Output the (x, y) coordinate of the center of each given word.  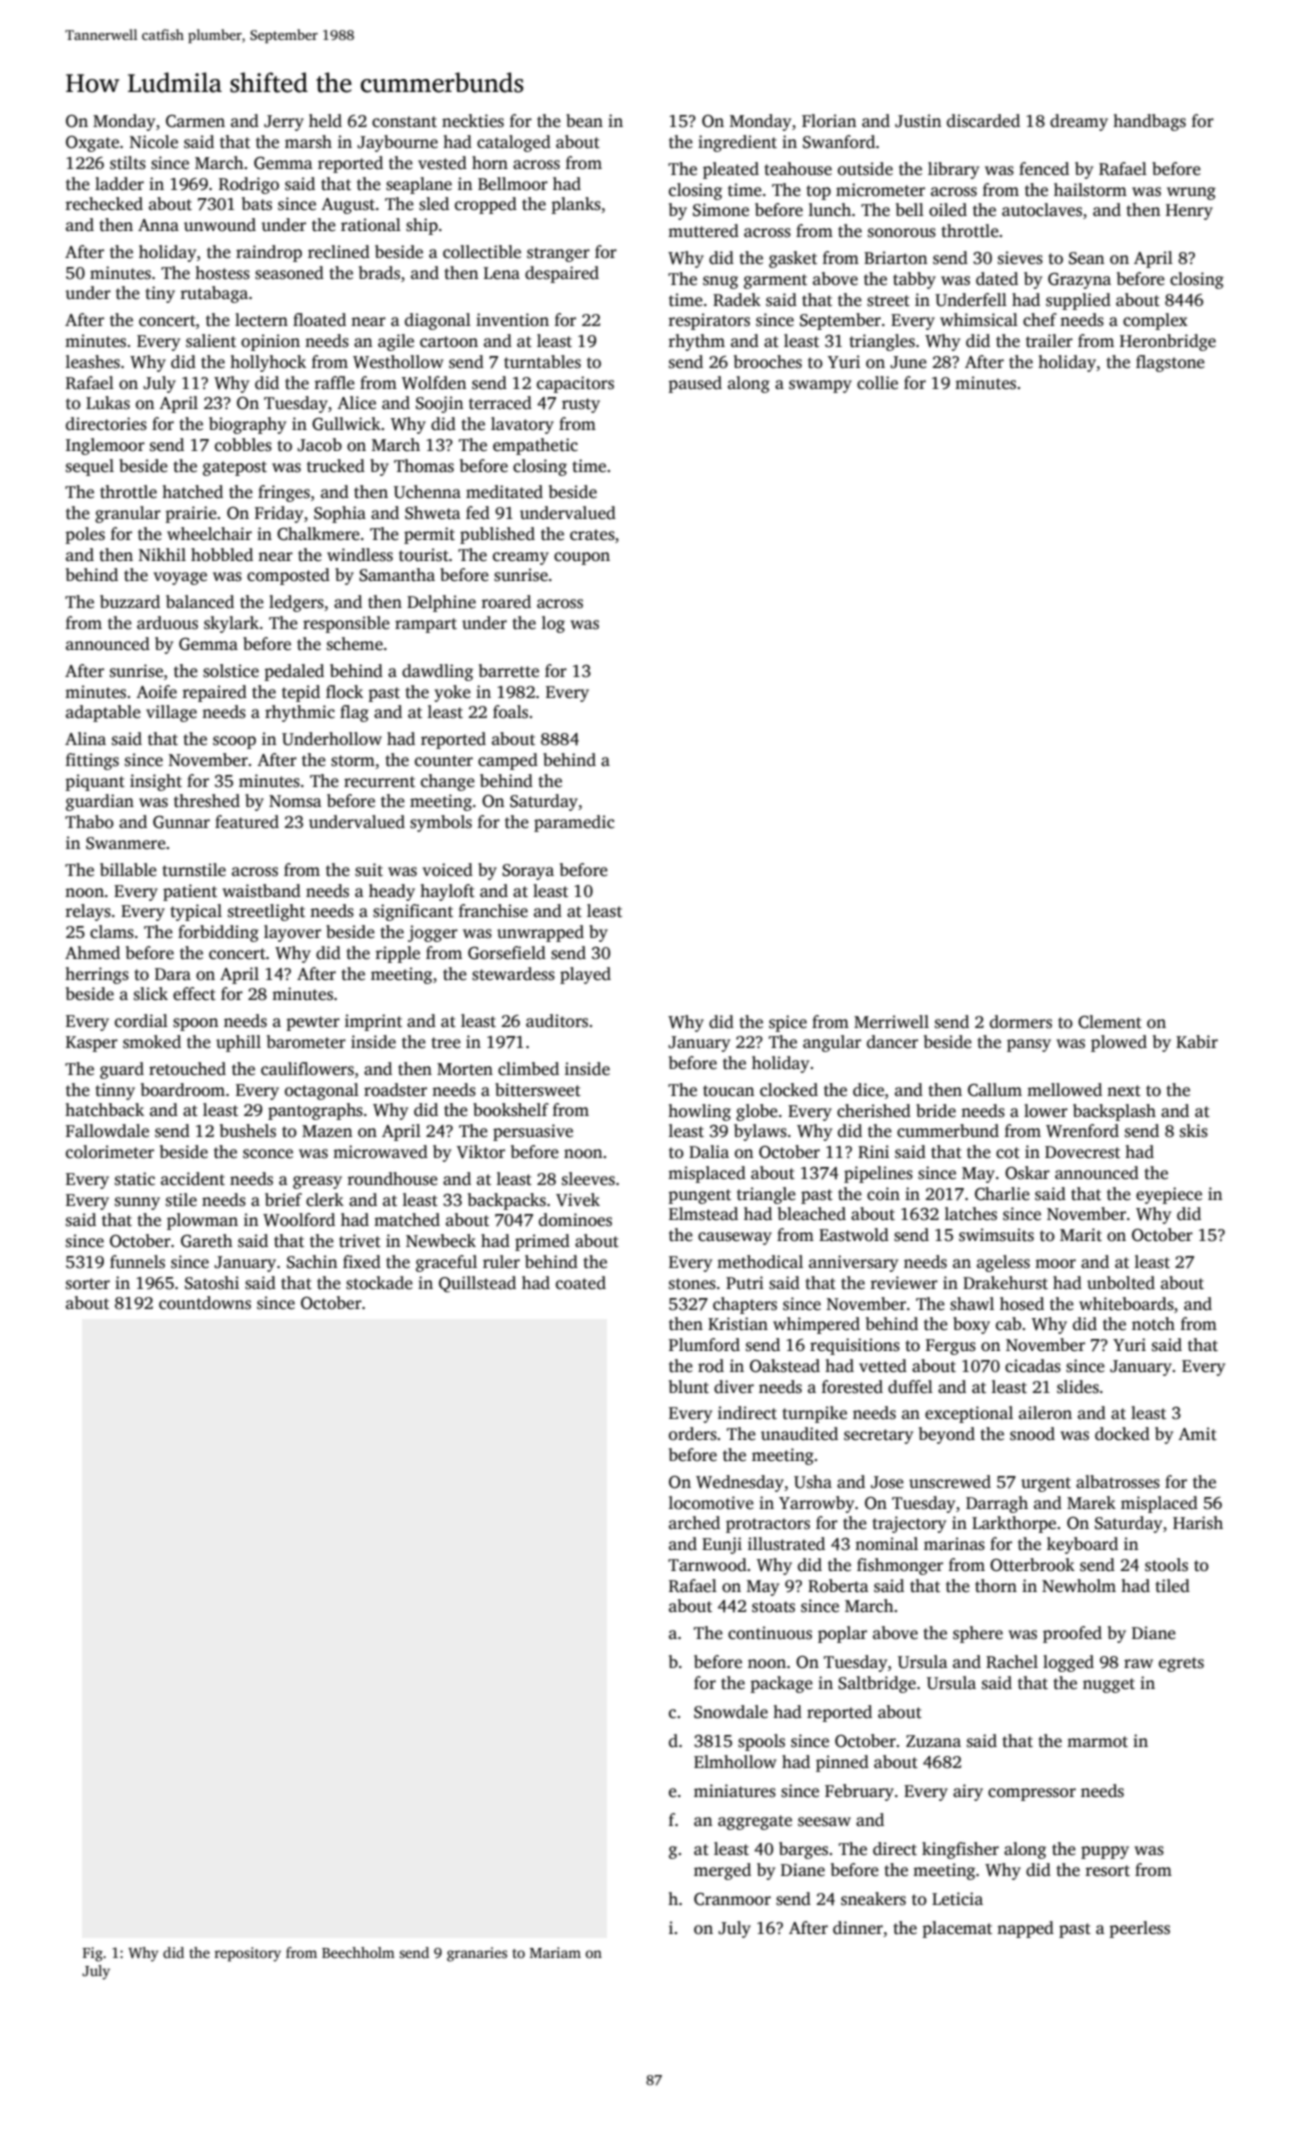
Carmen (195, 121)
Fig (93, 1954)
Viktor (481, 1152)
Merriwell (891, 1021)
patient (190, 892)
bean (584, 121)
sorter (88, 1284)
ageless (1003, 1263)
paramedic (574, 823)
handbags (1149, 122)
